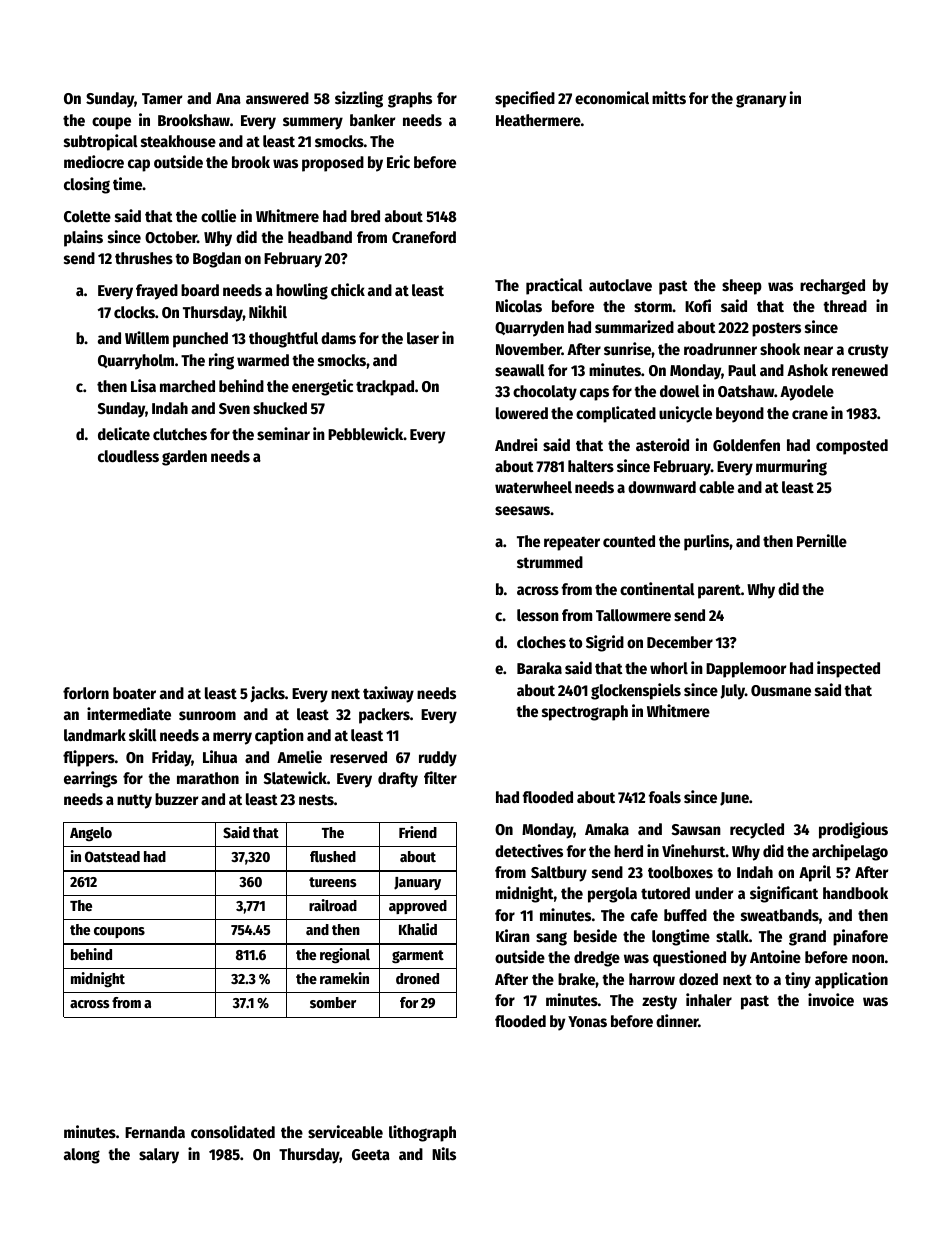 The width and height of the screenshot is (952, 1233). Describe the element at coordinates (525, 99) in the screenshot. I see `specified` at that location.
